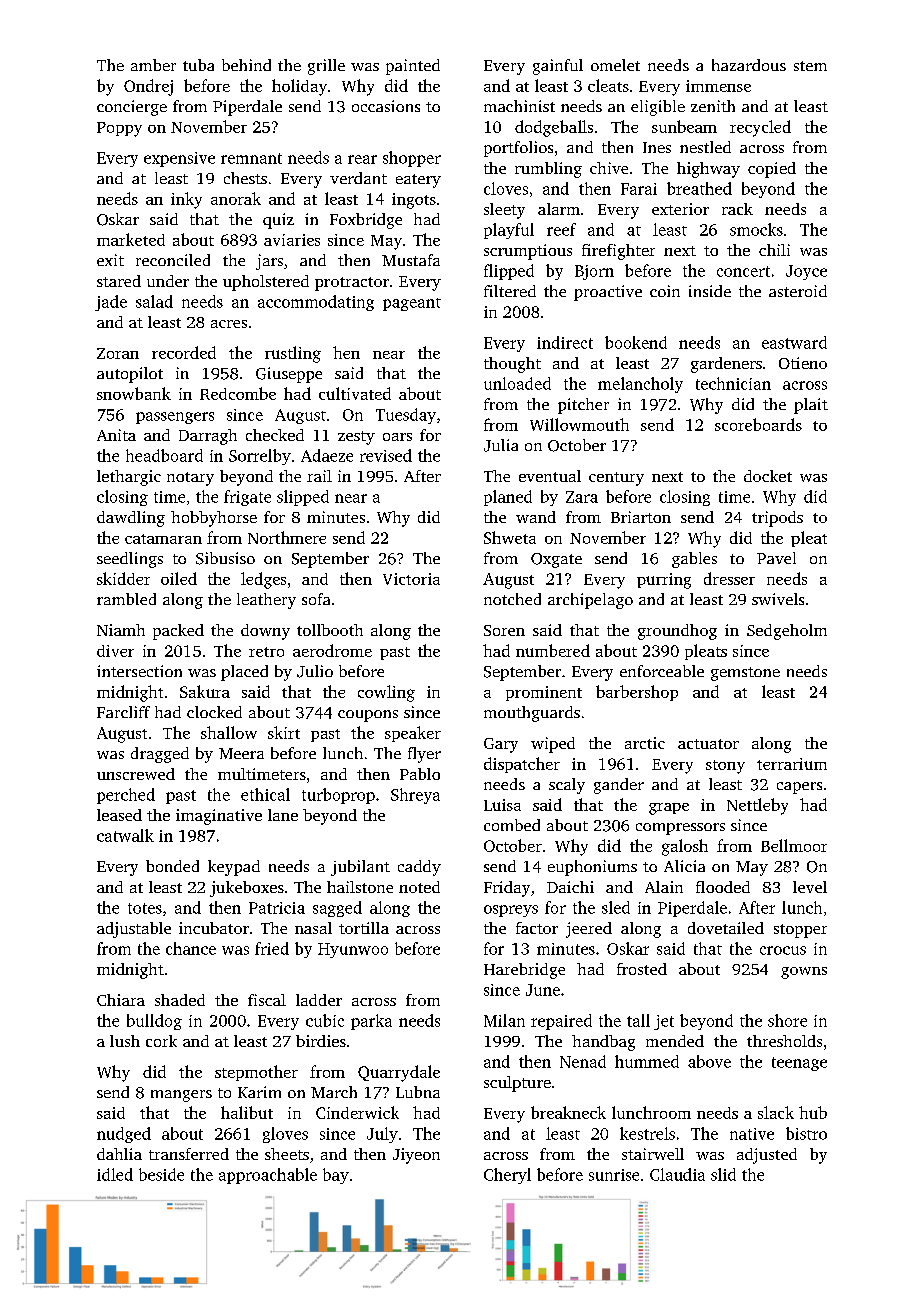 The height and width of the screenshot is (1308, 924). Describe the element at coordinates (680, 209) in the screenshot. I see `exterior` at that location.
